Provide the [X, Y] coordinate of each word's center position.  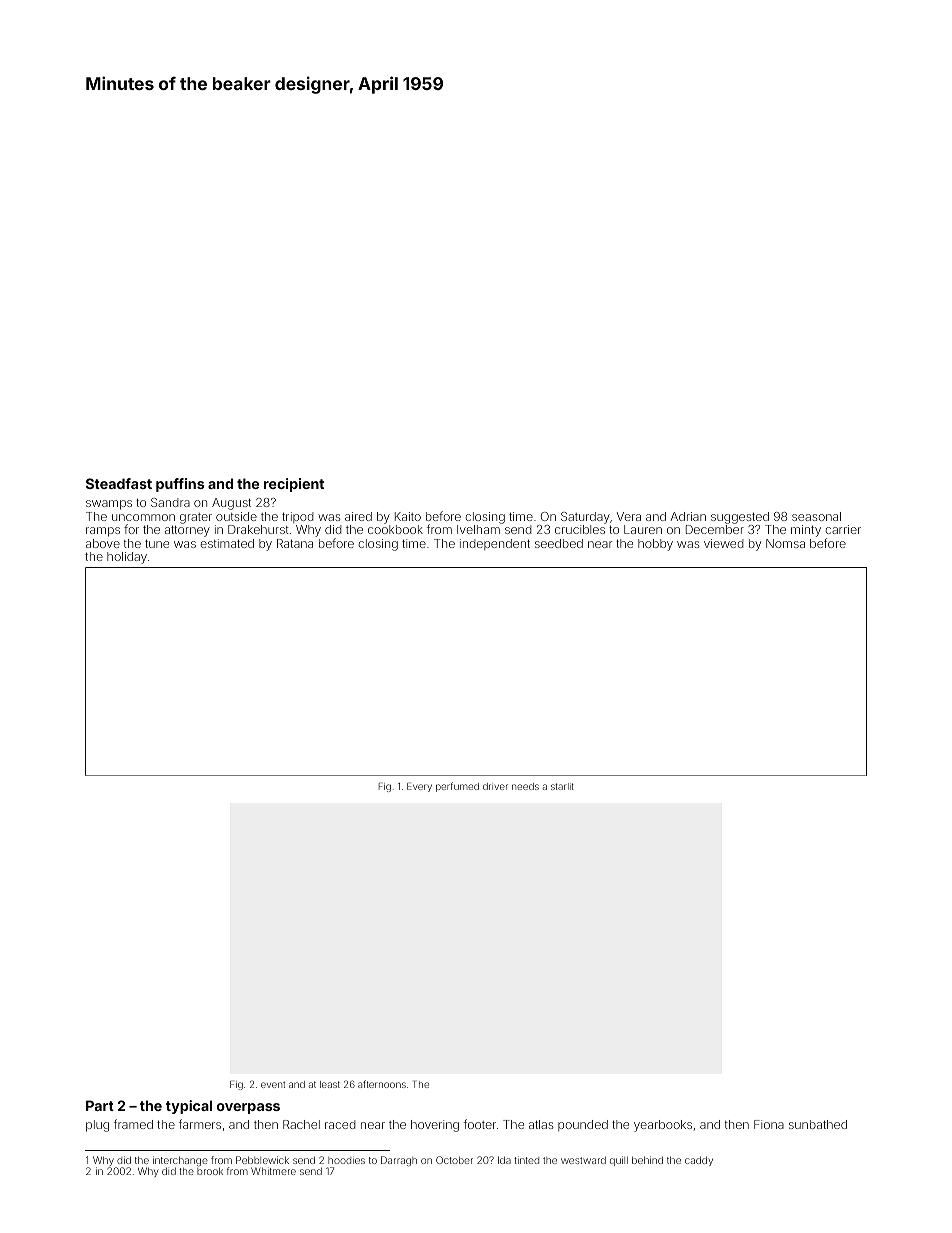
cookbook [395, 529]
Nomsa [785, 543]
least [330, 1084]
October [454, 1160]
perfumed [457, 787]
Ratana [295, 543]
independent [495, 544]
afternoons [382, 1084]
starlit [562, 786]
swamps [109, 505]
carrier [843, 529]
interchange [180, 1161]
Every [419, 787]
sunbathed [818, 1124]
